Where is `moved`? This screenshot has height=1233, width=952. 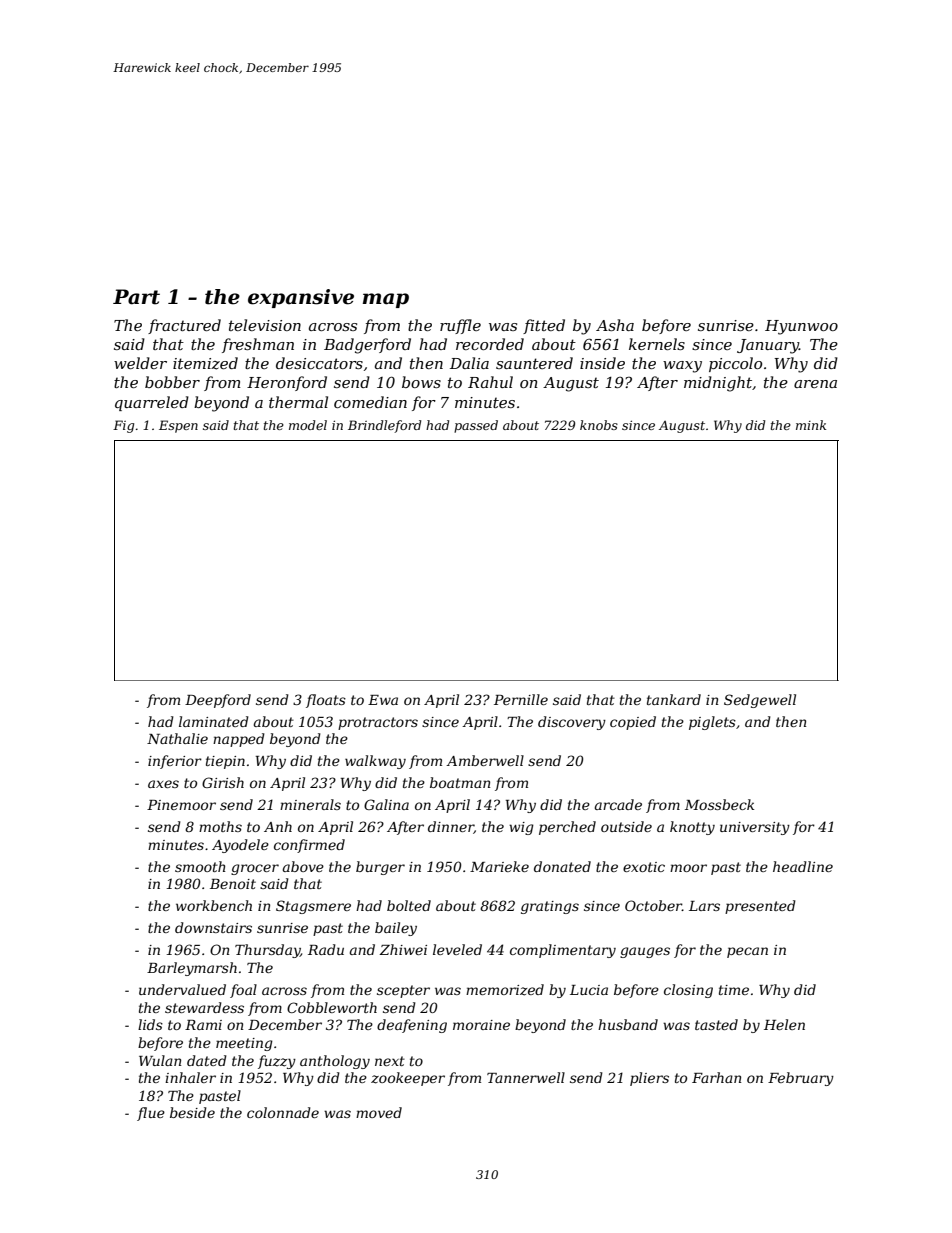
moved is located at coordinates (379, 1112).
